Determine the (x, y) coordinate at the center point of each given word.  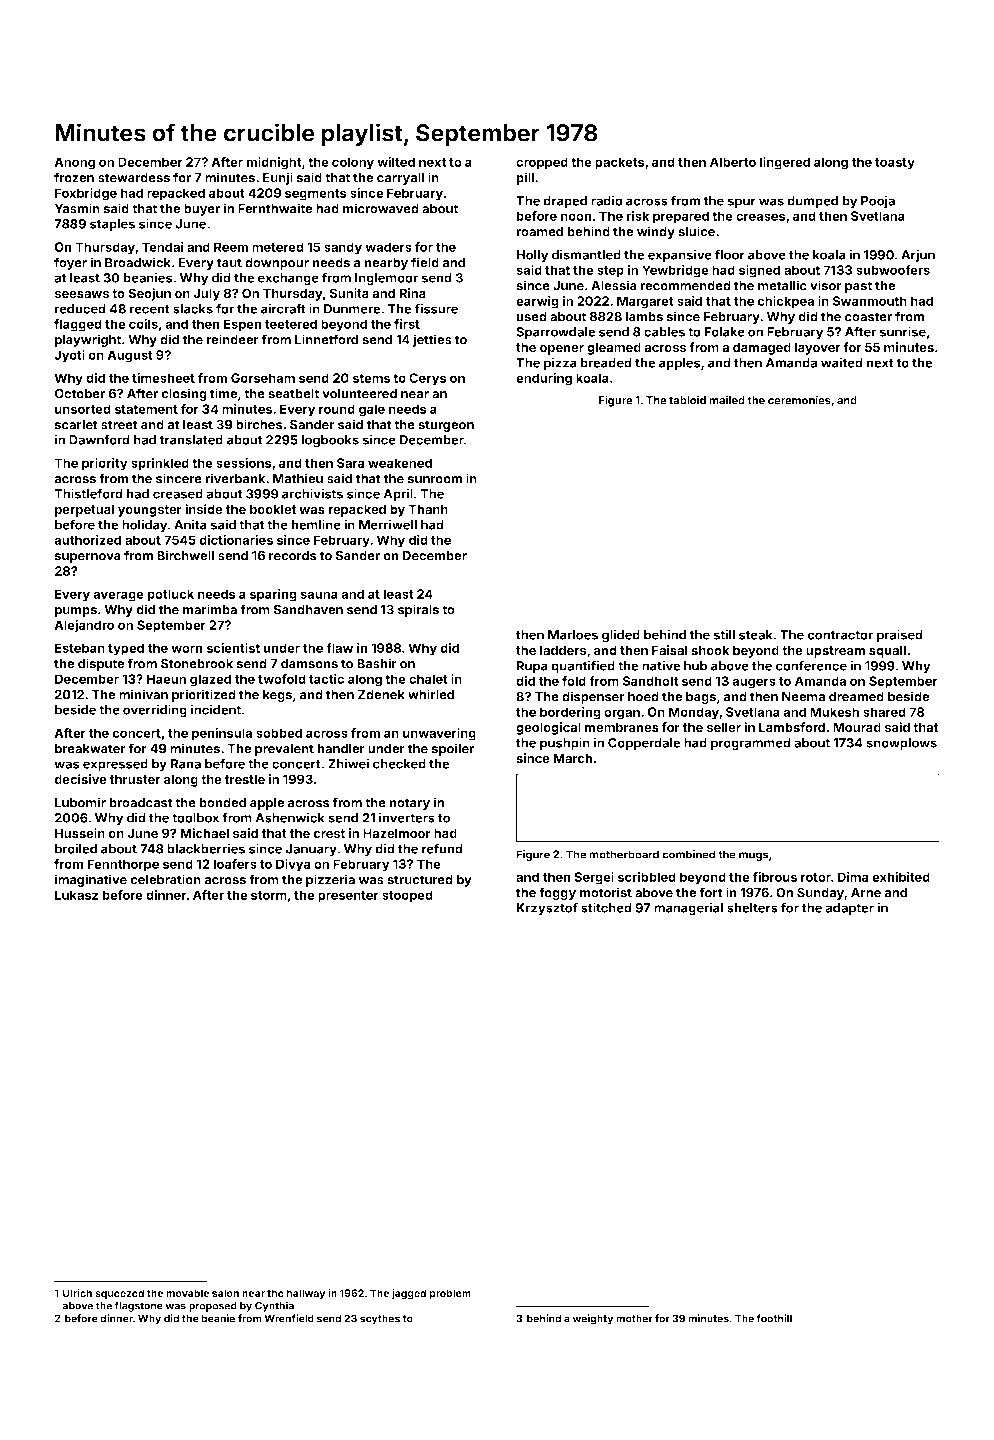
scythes (380, 1319)
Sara (351, 463)
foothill (774, 1318)
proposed (213, 1307)
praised (900, 636)
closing (184, 394)
